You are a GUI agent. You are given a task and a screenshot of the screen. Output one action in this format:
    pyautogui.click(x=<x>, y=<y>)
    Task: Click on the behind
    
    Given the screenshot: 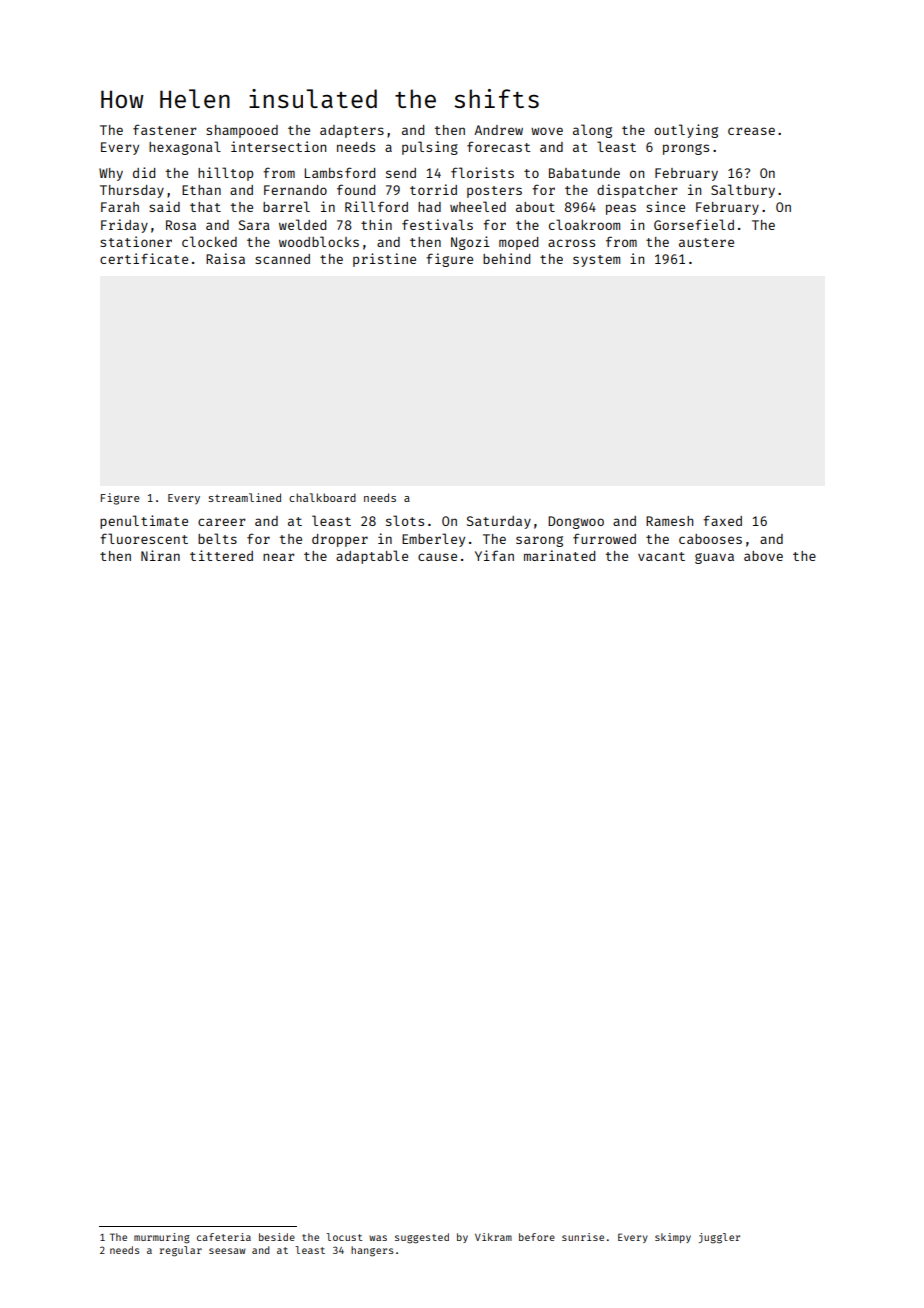 What is the action you would take?
    pyautogui.click(x=506, y=258)
